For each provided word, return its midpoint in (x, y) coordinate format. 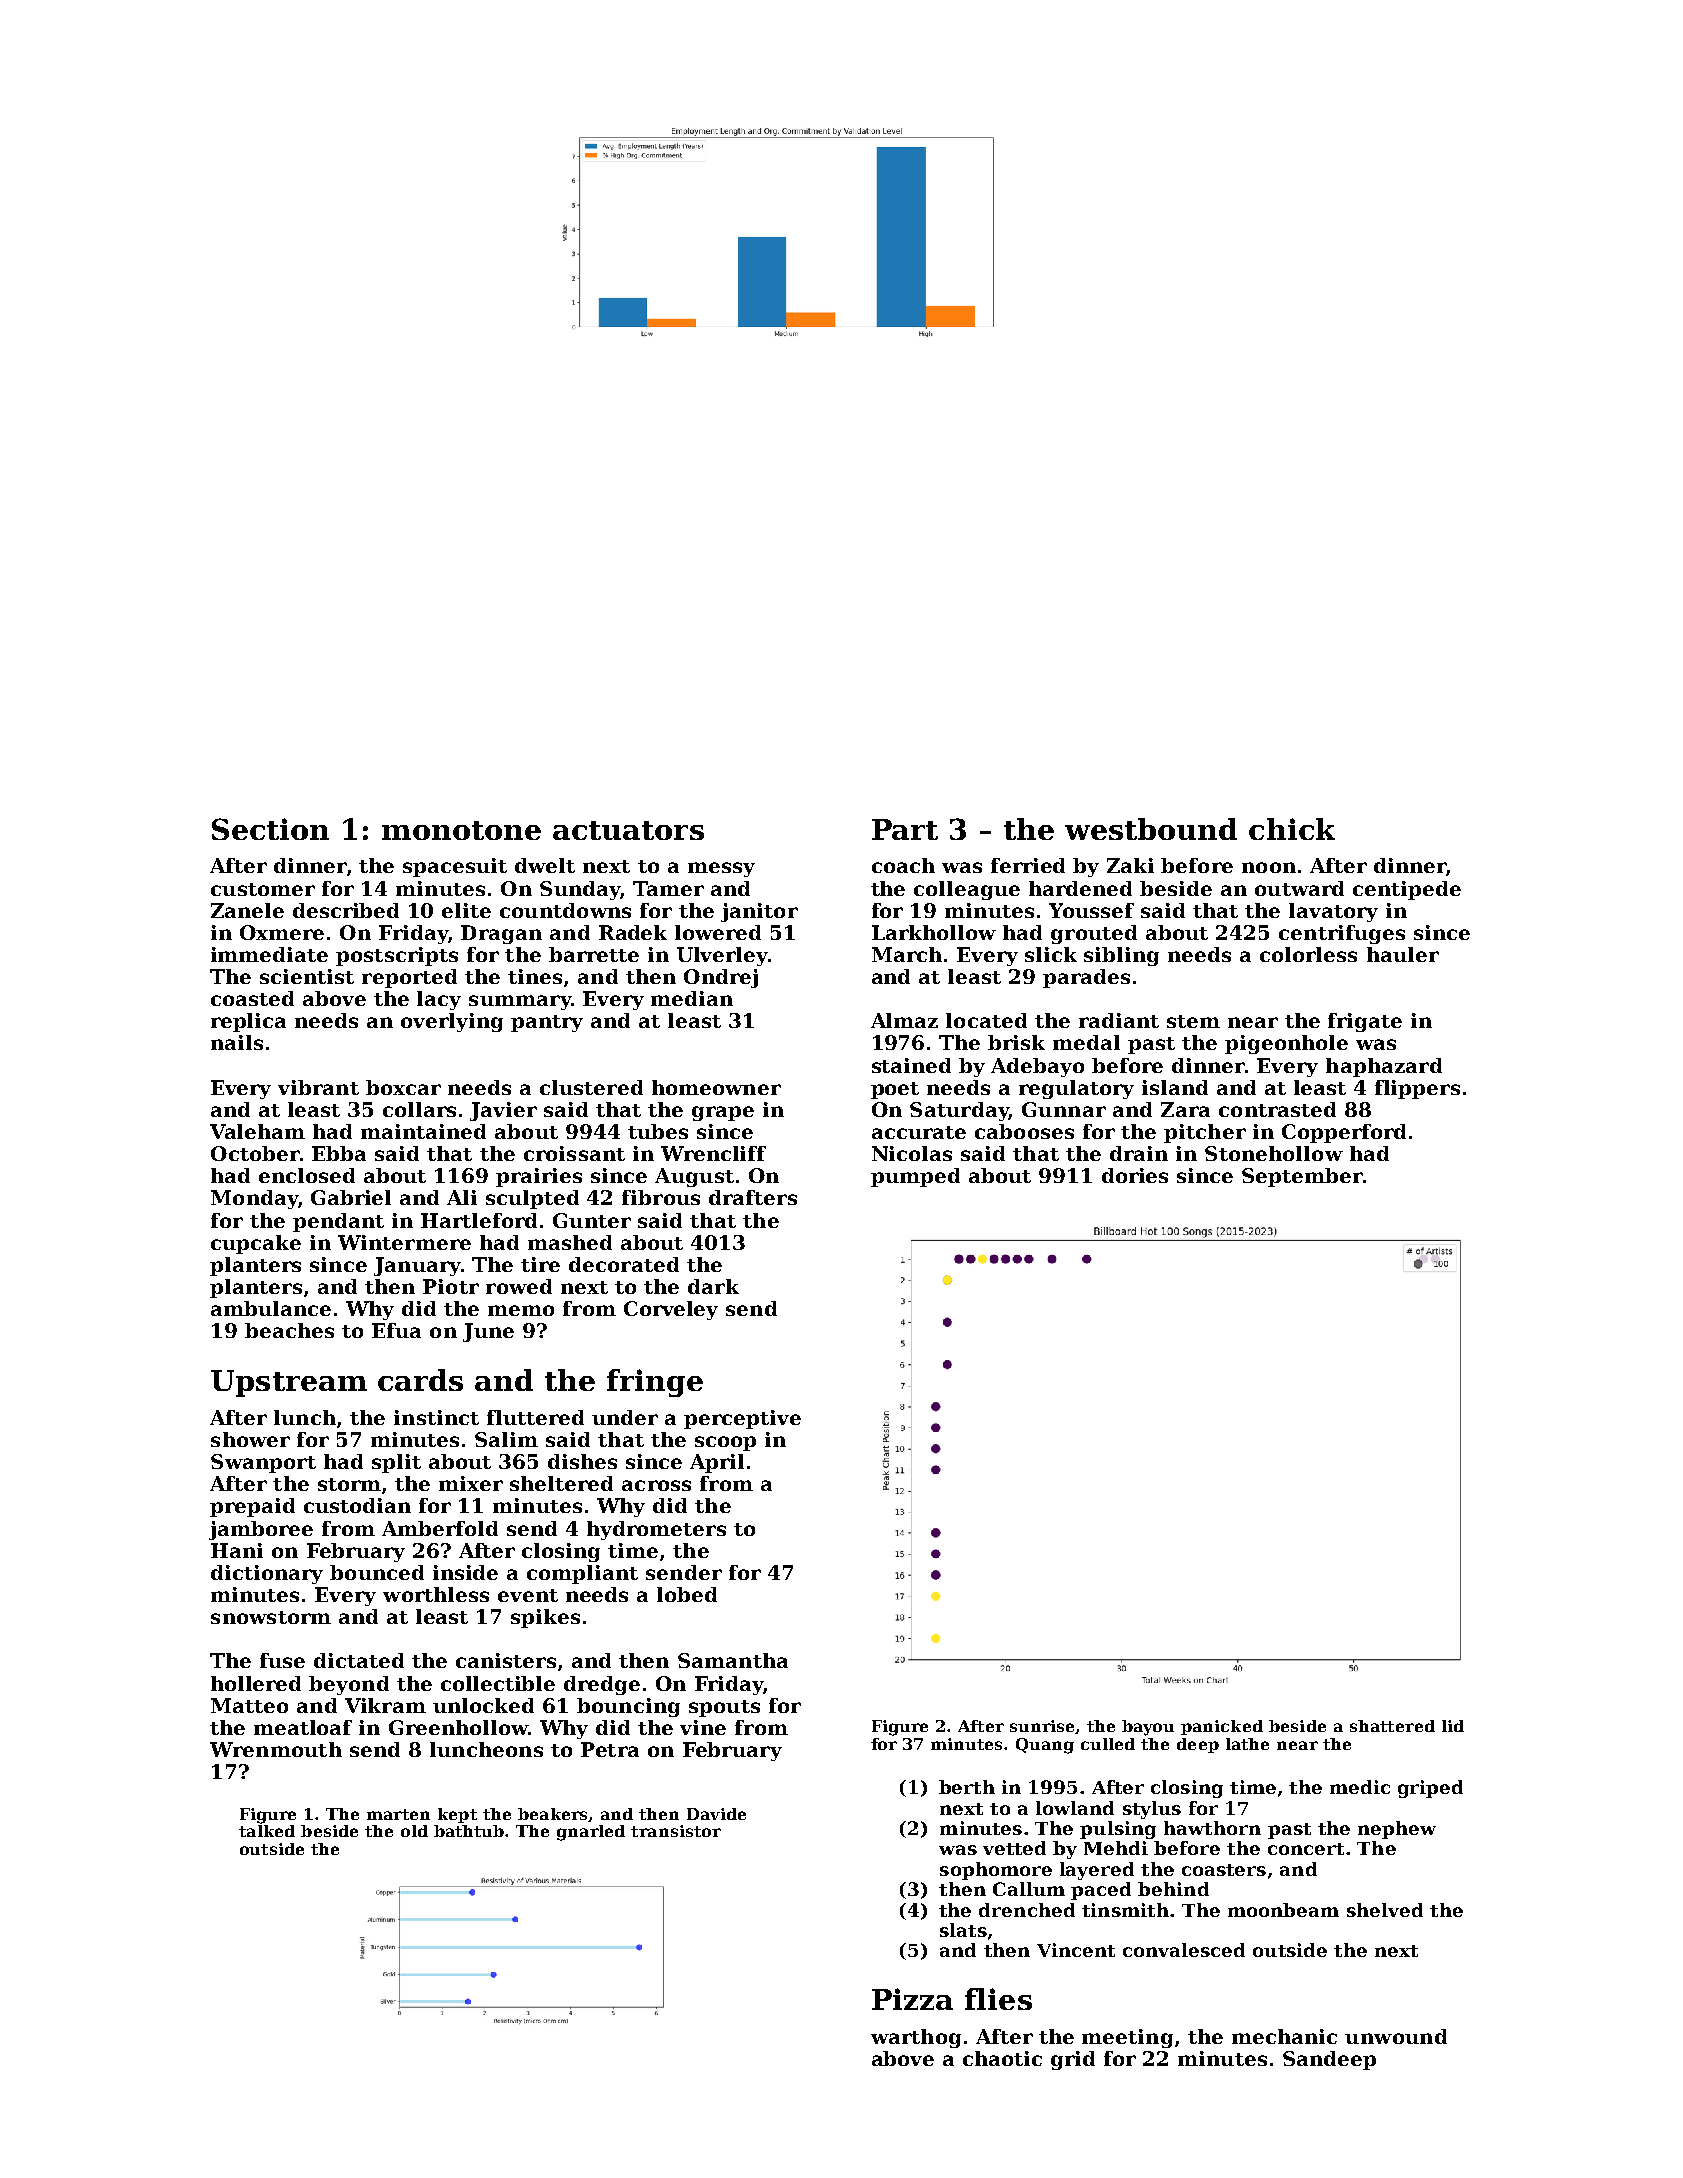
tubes (658, 1131)
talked (267, 1831)
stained (911, 1065)
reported (409, 978)
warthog (916, 2038)
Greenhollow (458, 1727)
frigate (1365, 1022)
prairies (539, 1177)
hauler (1403, 954)
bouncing (628, 1707)
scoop (725, 1443)
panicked (1222, 1727)
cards (420, 1380)
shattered (1392, 1726)
